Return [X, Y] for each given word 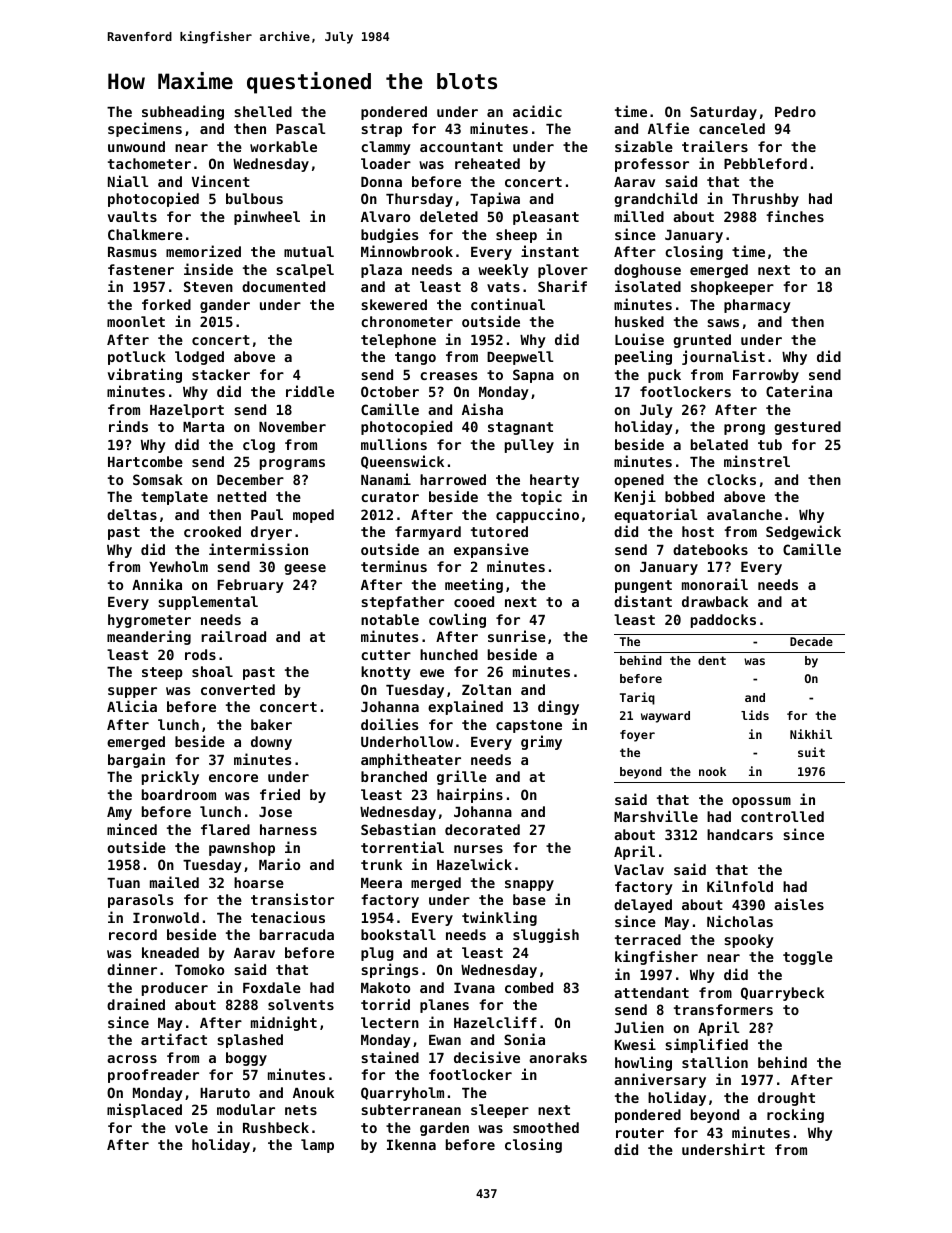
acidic [537, 111]
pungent [643, 586]
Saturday [723, 113]
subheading [183, 112]
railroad [233, 636]
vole [191, 1127]
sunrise [517, 636]
